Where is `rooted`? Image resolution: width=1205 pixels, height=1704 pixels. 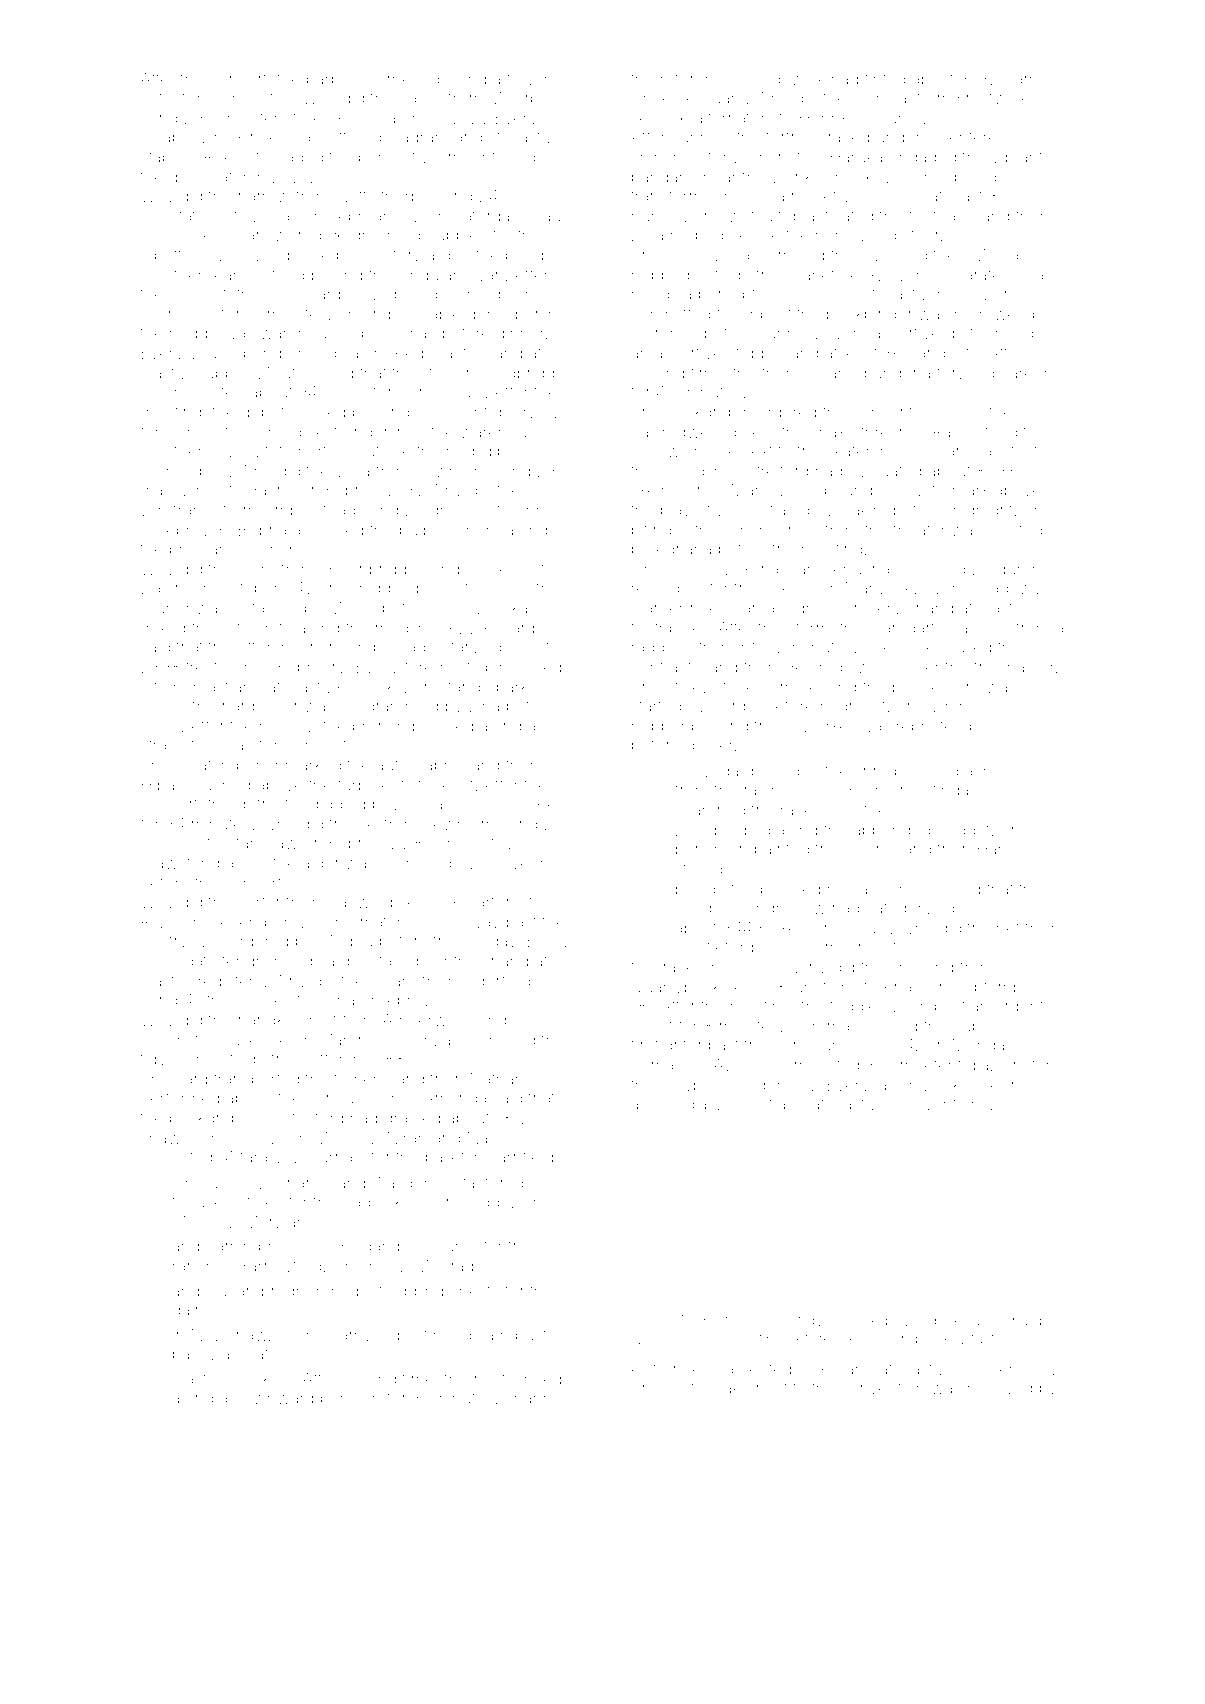 rooted is located at coordinates (690, 1388).
